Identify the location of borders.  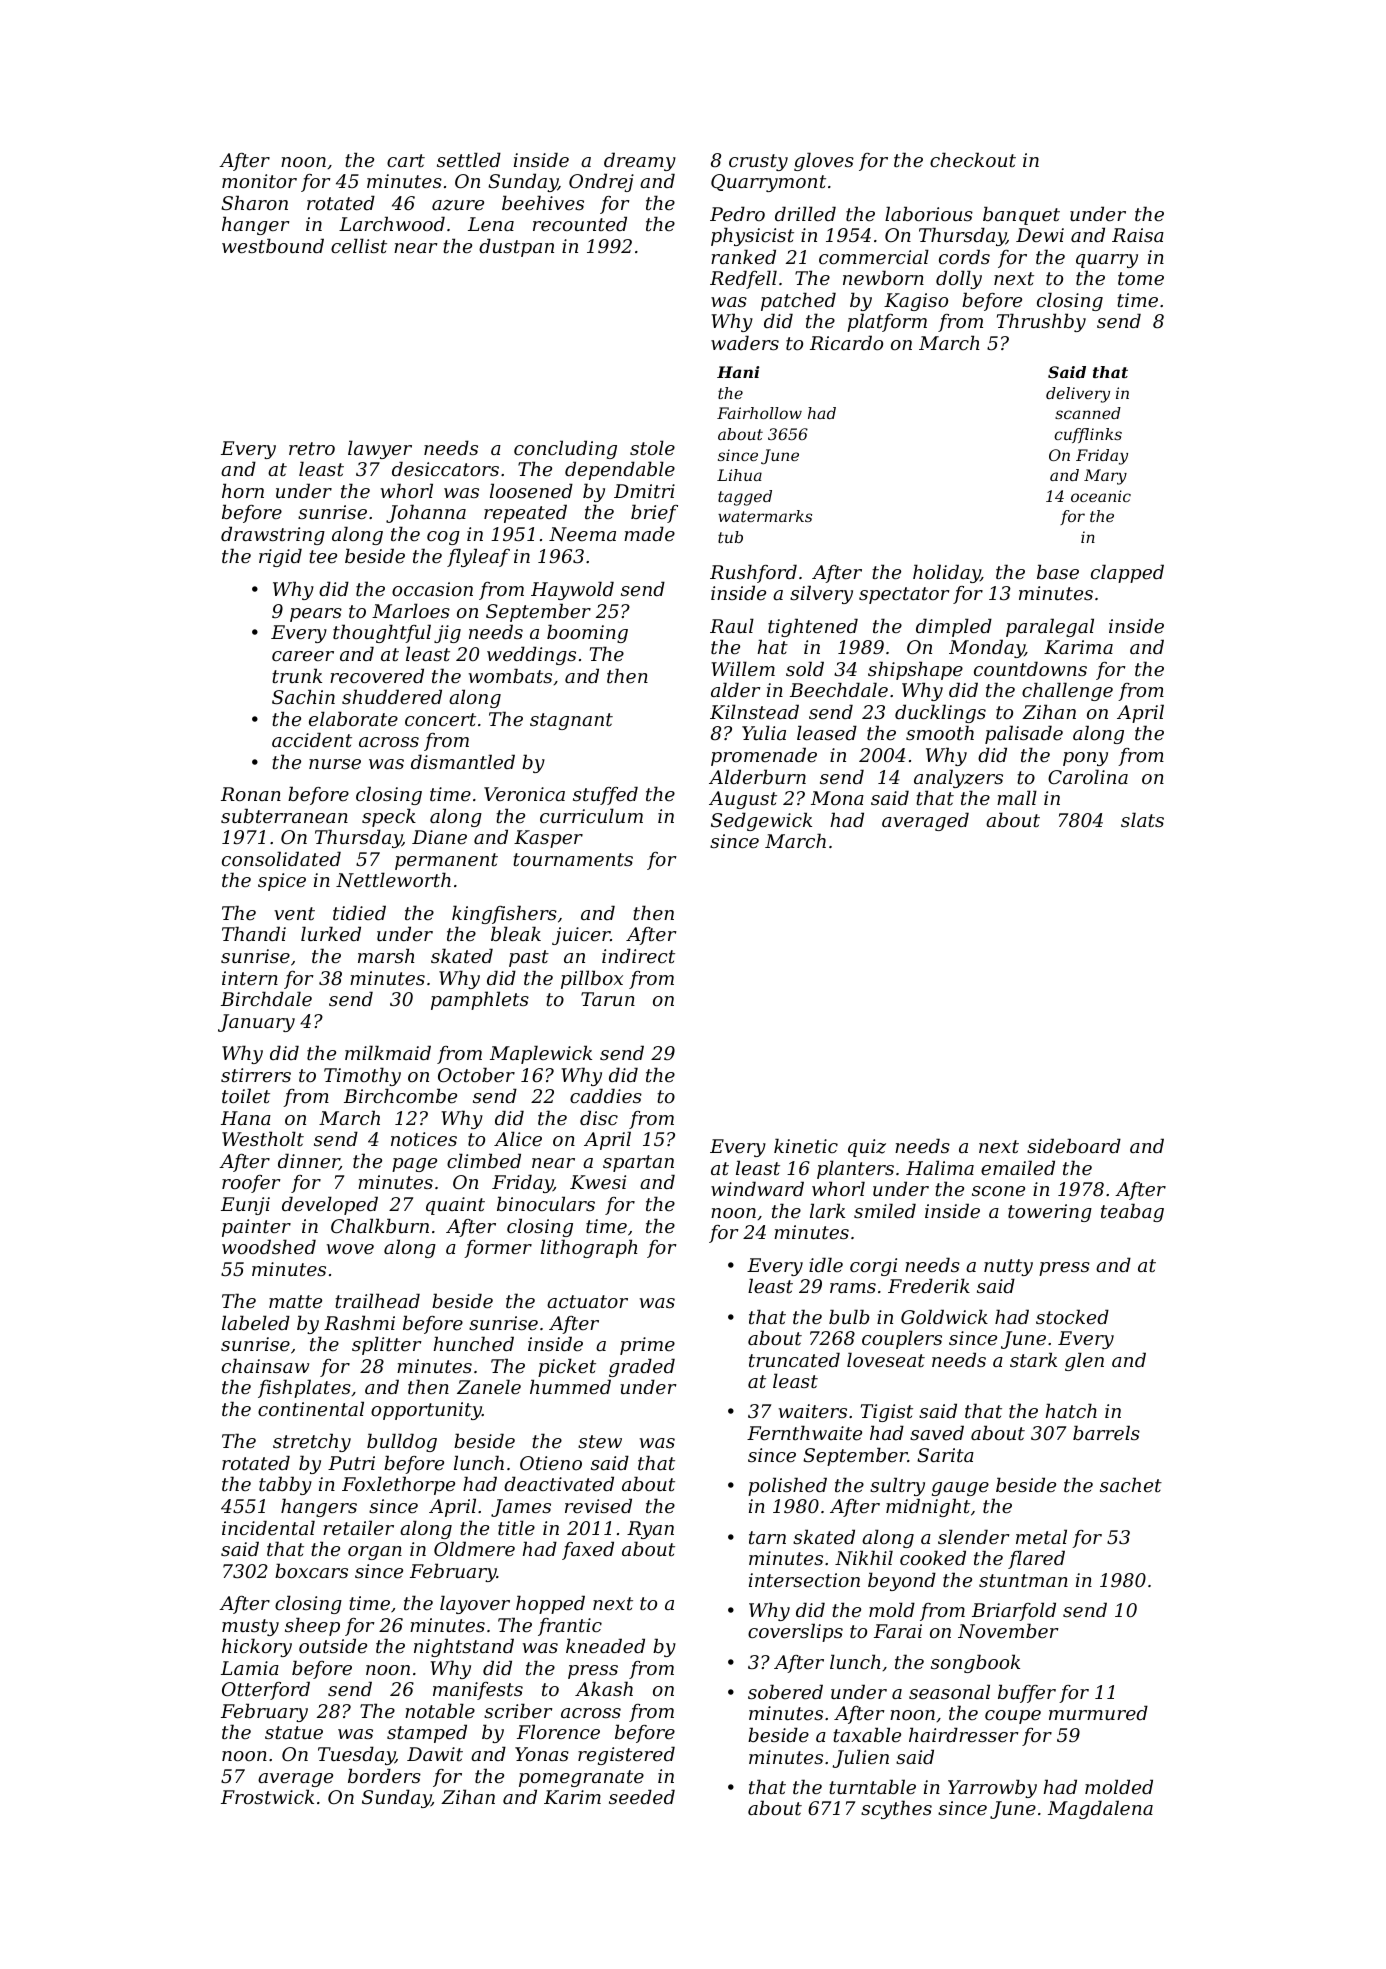
(384, 1775).
